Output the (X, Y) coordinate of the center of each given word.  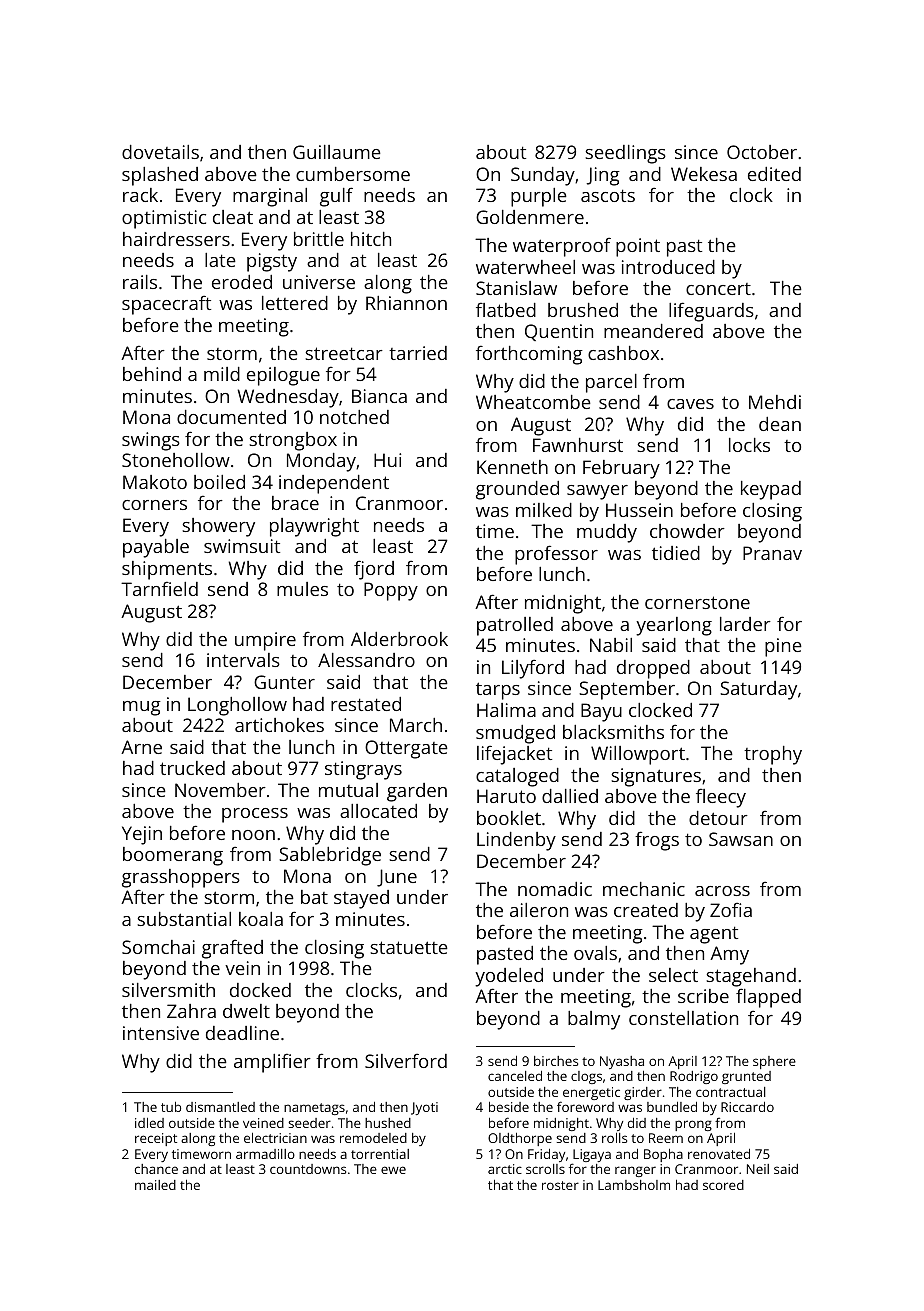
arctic (505, 1169)
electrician (275, 1138)
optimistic (164, 219)
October (762, 152)
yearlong (674, 626)
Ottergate (406, 749)
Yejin (142, 835)
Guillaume (337, 152)
